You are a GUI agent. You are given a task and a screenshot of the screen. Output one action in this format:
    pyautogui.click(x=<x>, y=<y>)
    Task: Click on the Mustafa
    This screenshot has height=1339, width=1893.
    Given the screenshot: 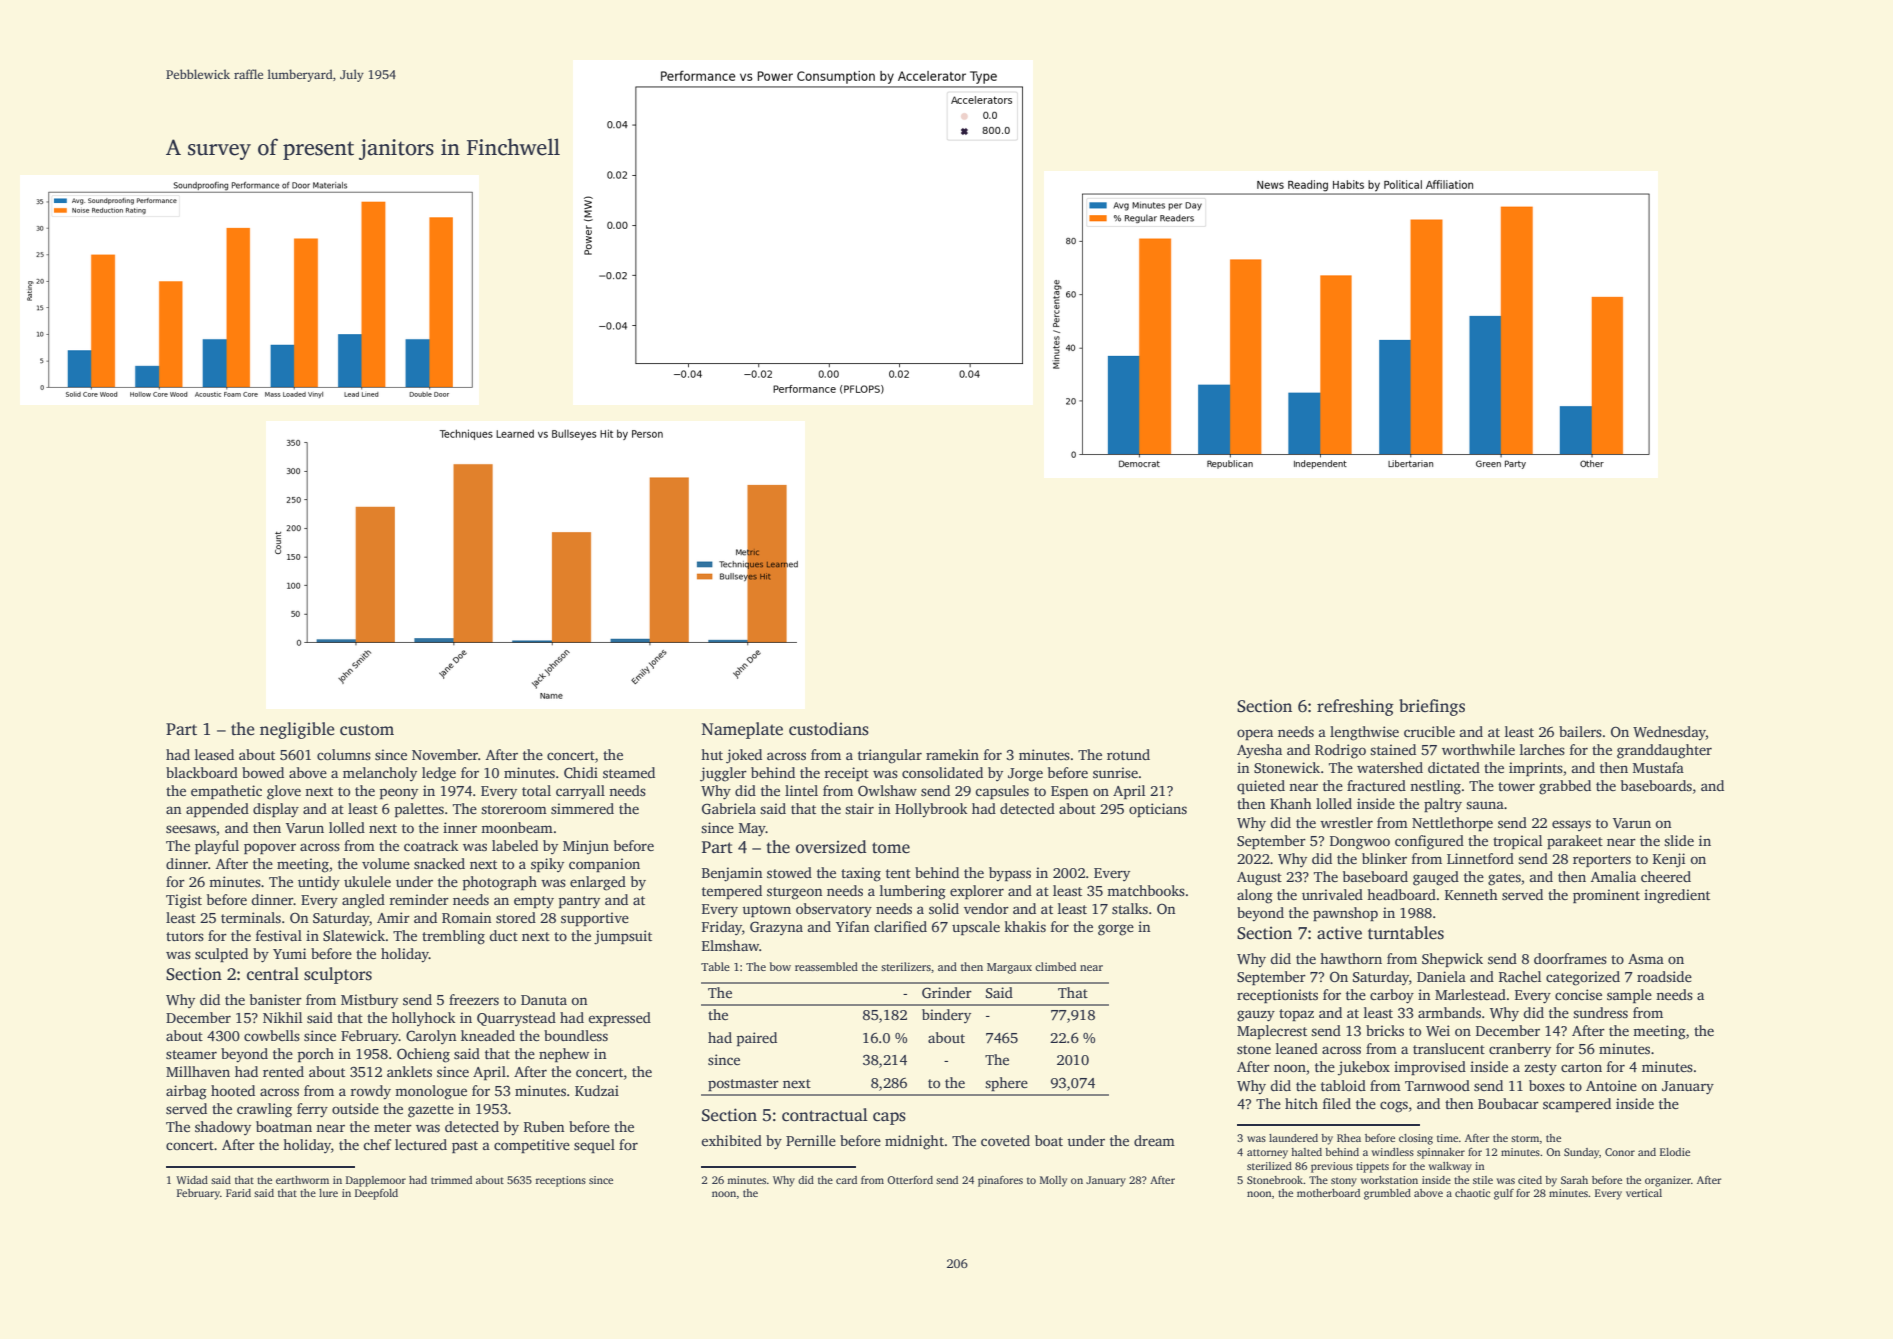 What is the action you would take?
    pyautogui.click(x=1658, y=767)
